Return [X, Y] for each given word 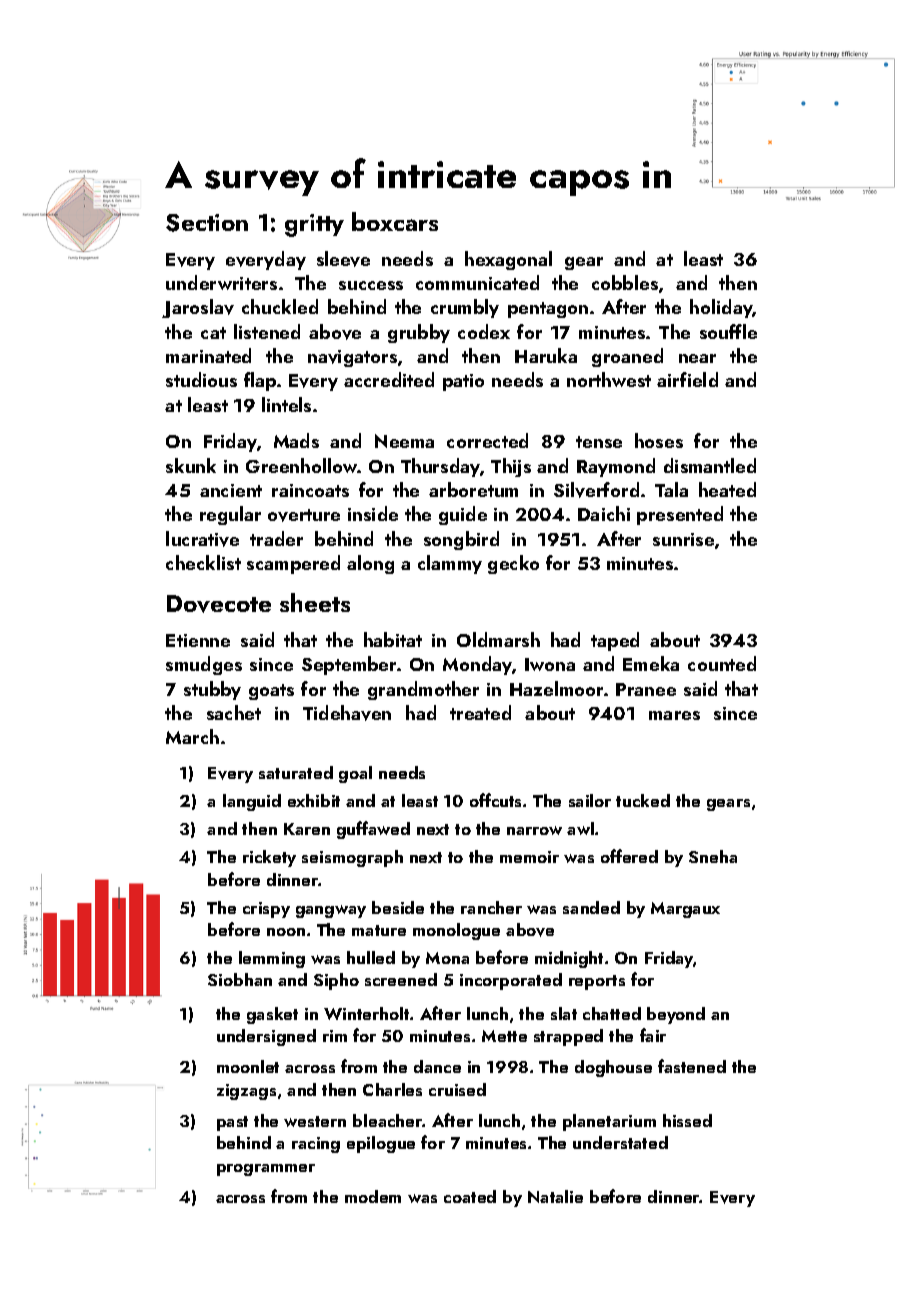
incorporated [511, 981]
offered [629, 856]
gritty [314, 225]
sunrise [683, 539]
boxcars [395, 221]
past [232, 1123]
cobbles [625, 282]
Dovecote [219, 604]
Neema [404, 441]
